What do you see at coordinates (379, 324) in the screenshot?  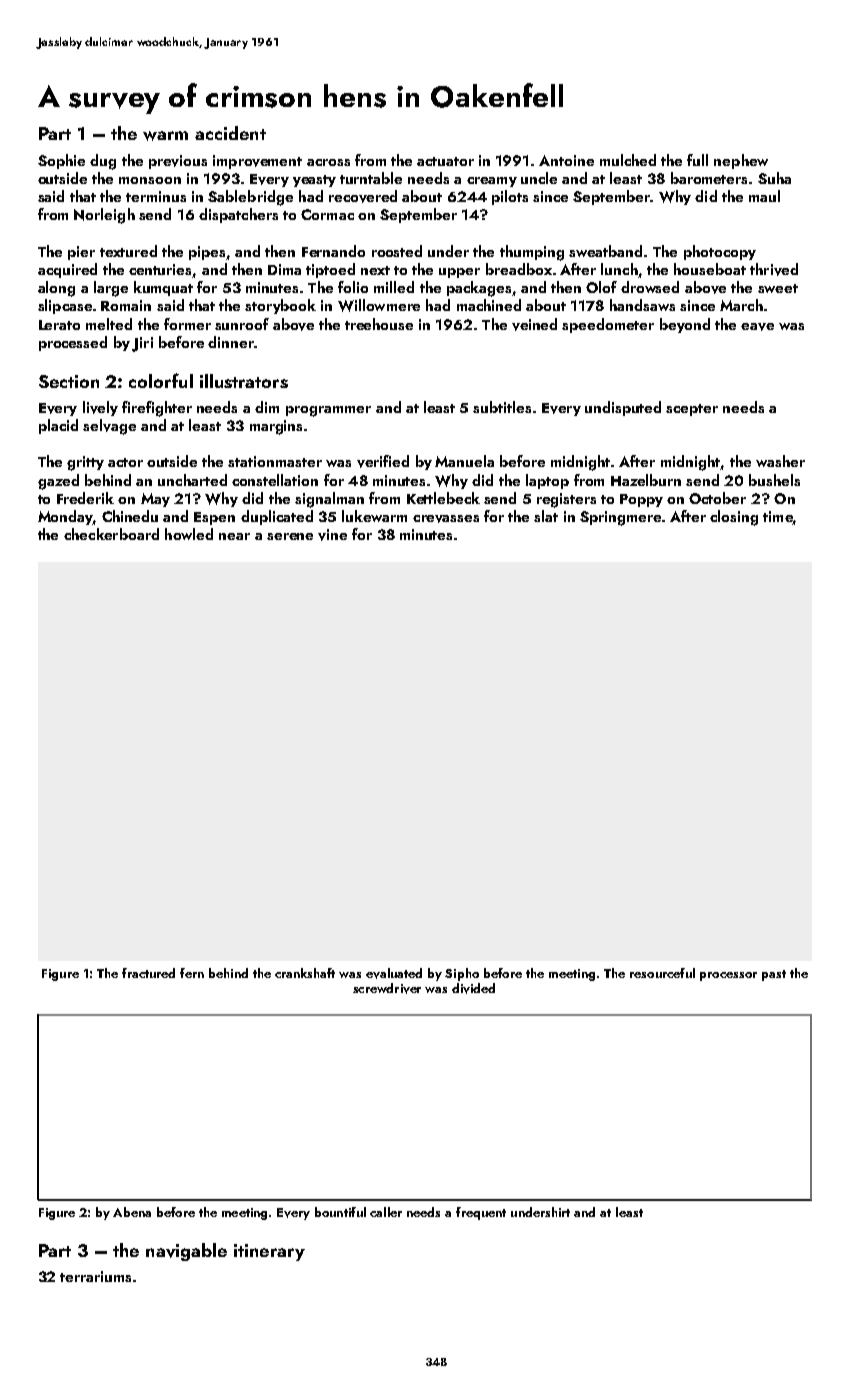 I see `treehouse` at bounding box center [379, 324].
